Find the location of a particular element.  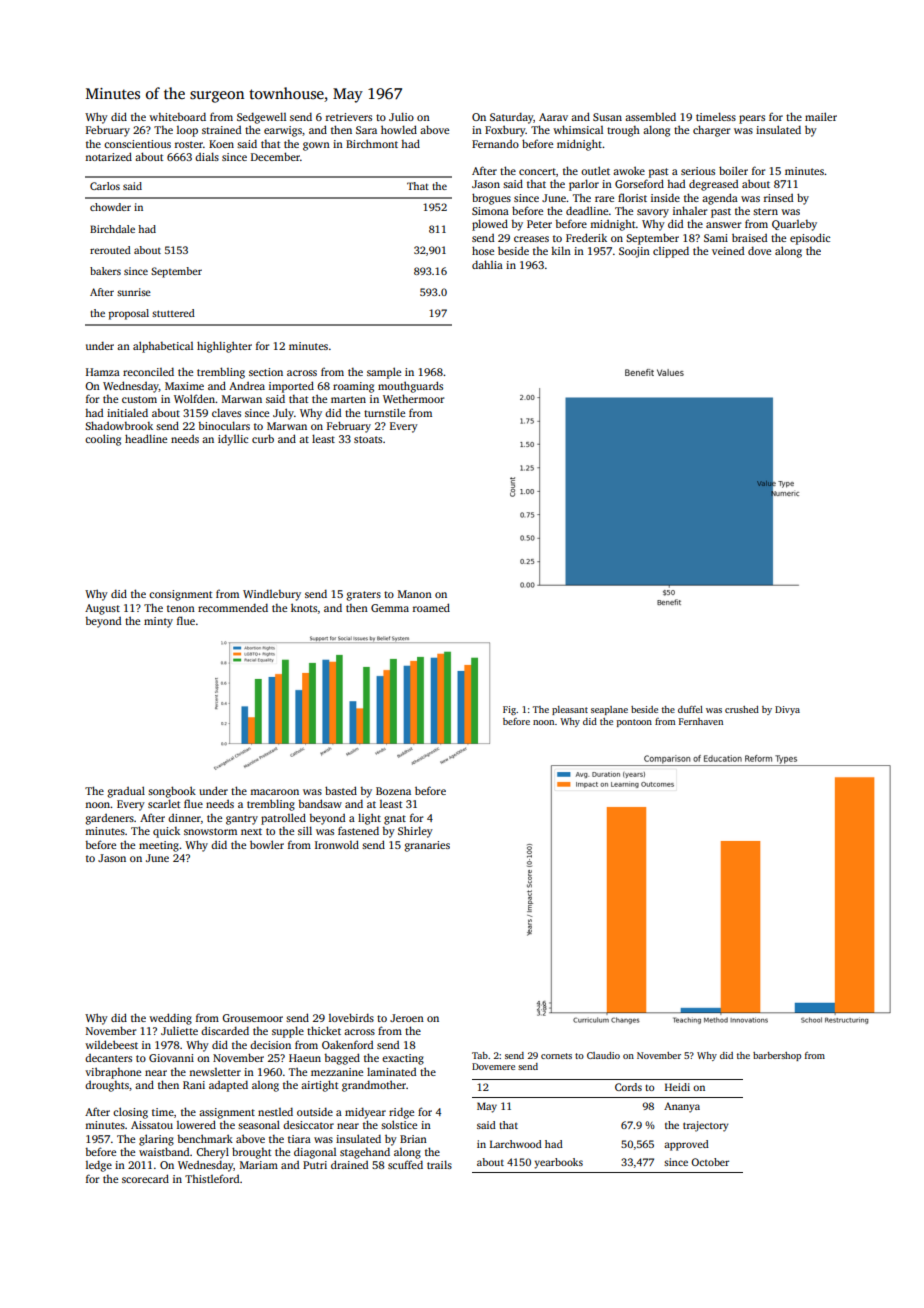

Thistleford is located at coordinates (212, 1178).
